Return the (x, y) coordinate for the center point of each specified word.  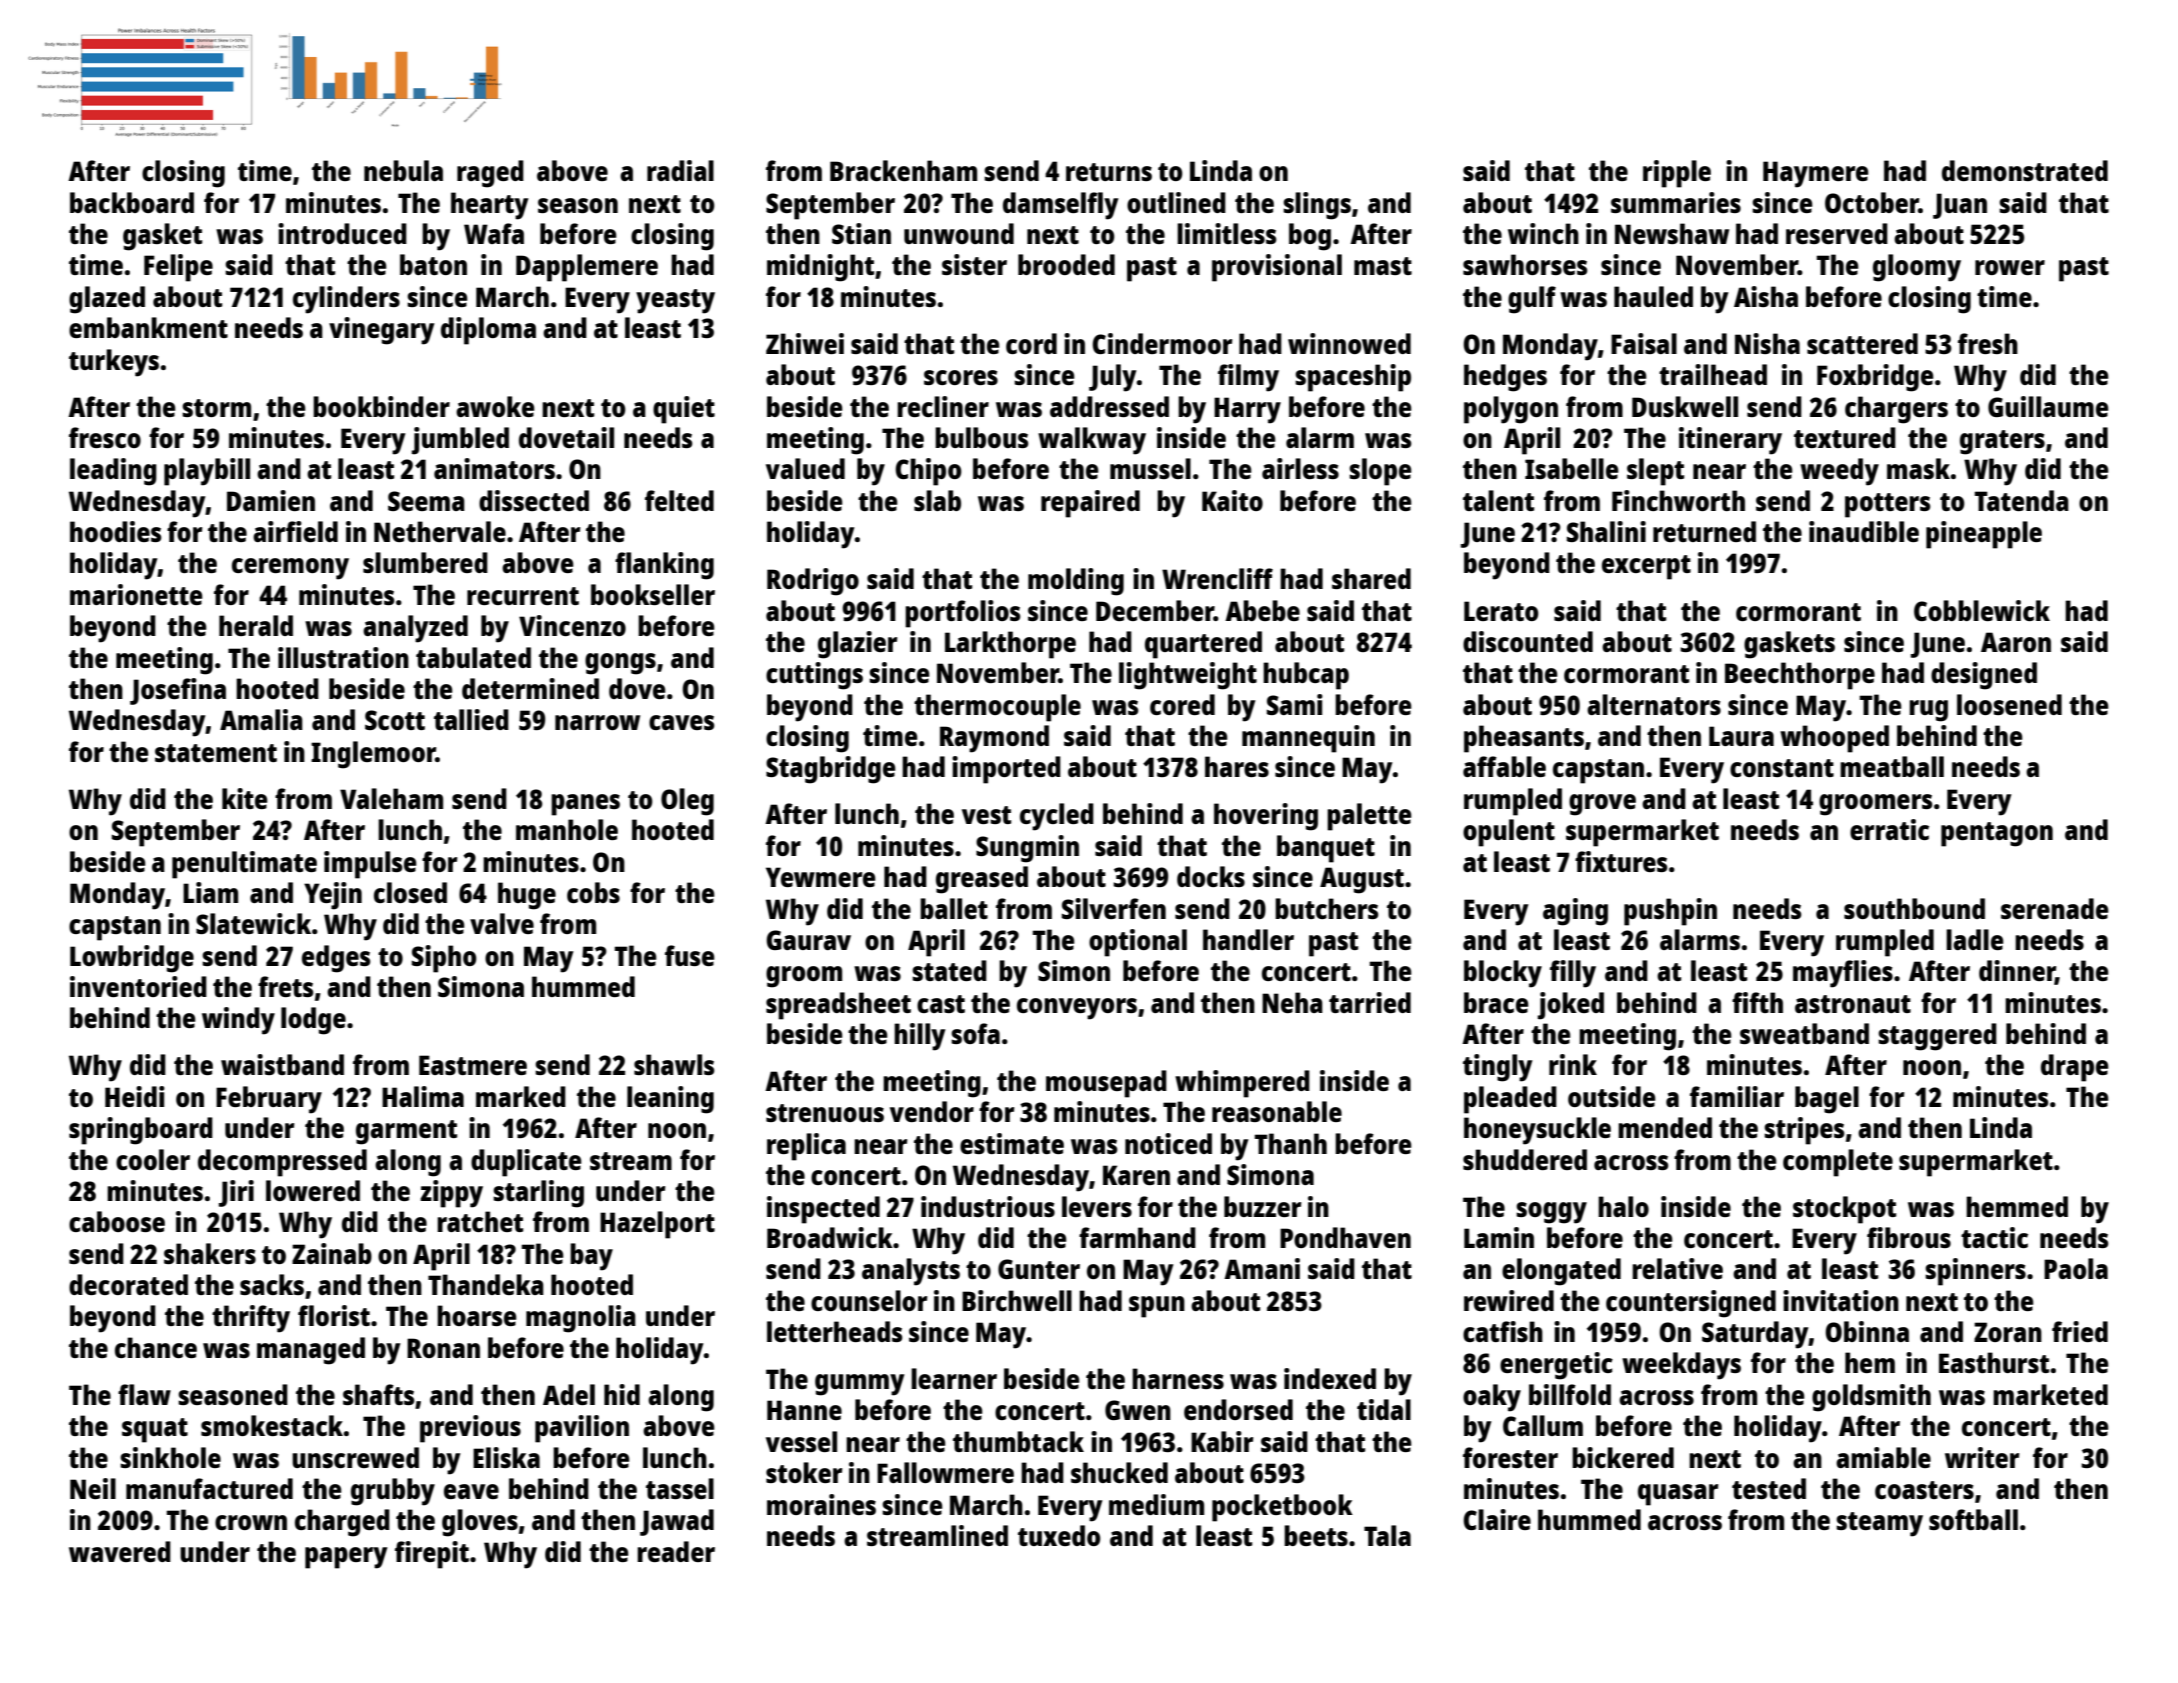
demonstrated (2025, 170)
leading (113, 472)
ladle (1975, 939)
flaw (144, 1394)
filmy (1248, 378)
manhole (567, 829)
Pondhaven (1345, 1237)
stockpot (1844, 1210)
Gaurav (808, 940)
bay (591, 1257)
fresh (1988, 343)
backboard (132, 202)
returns (1109, 172)
